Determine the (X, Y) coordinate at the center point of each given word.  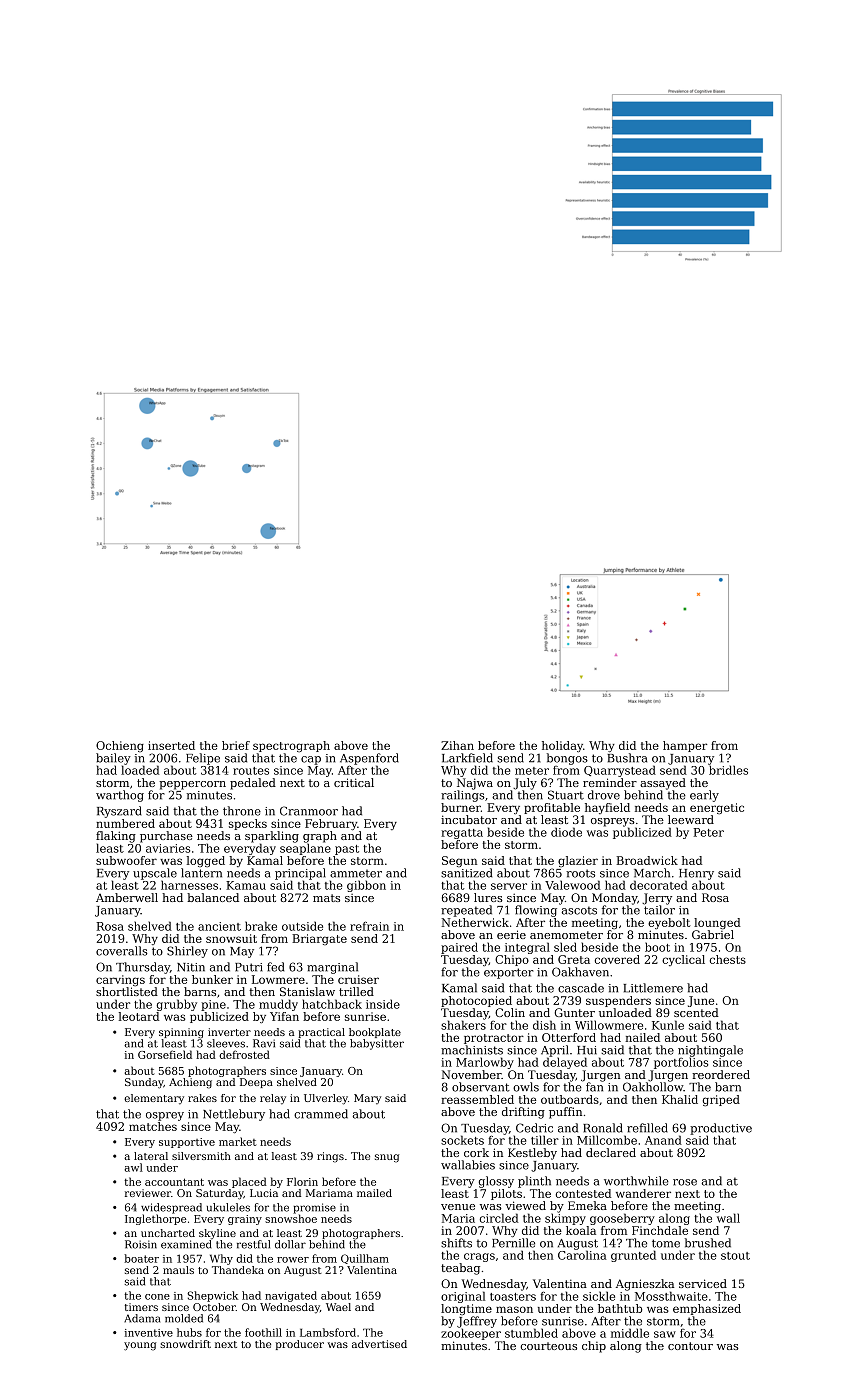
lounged (717, 923)
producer (300, 1345)
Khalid (680, 1099)
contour (690, 1346)
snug (387, 1158)
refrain (369, 926)
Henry (696, 874)
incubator (469, 819)
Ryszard (119, 812)
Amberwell (127, 897)
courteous (549, 1346)
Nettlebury (234, 1115)
